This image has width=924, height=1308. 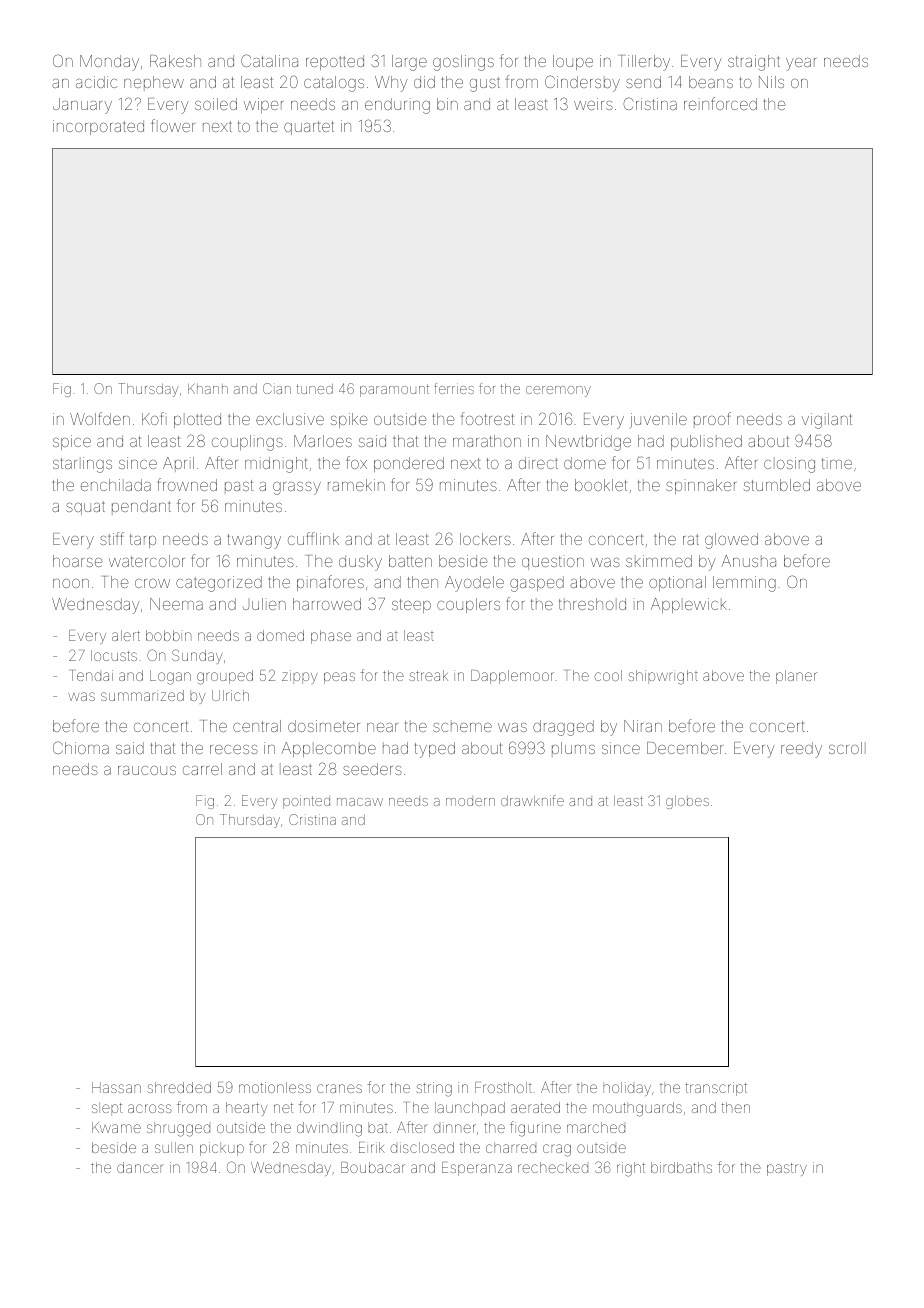 I want to click on reinforced, so click(x=720, y=103).
